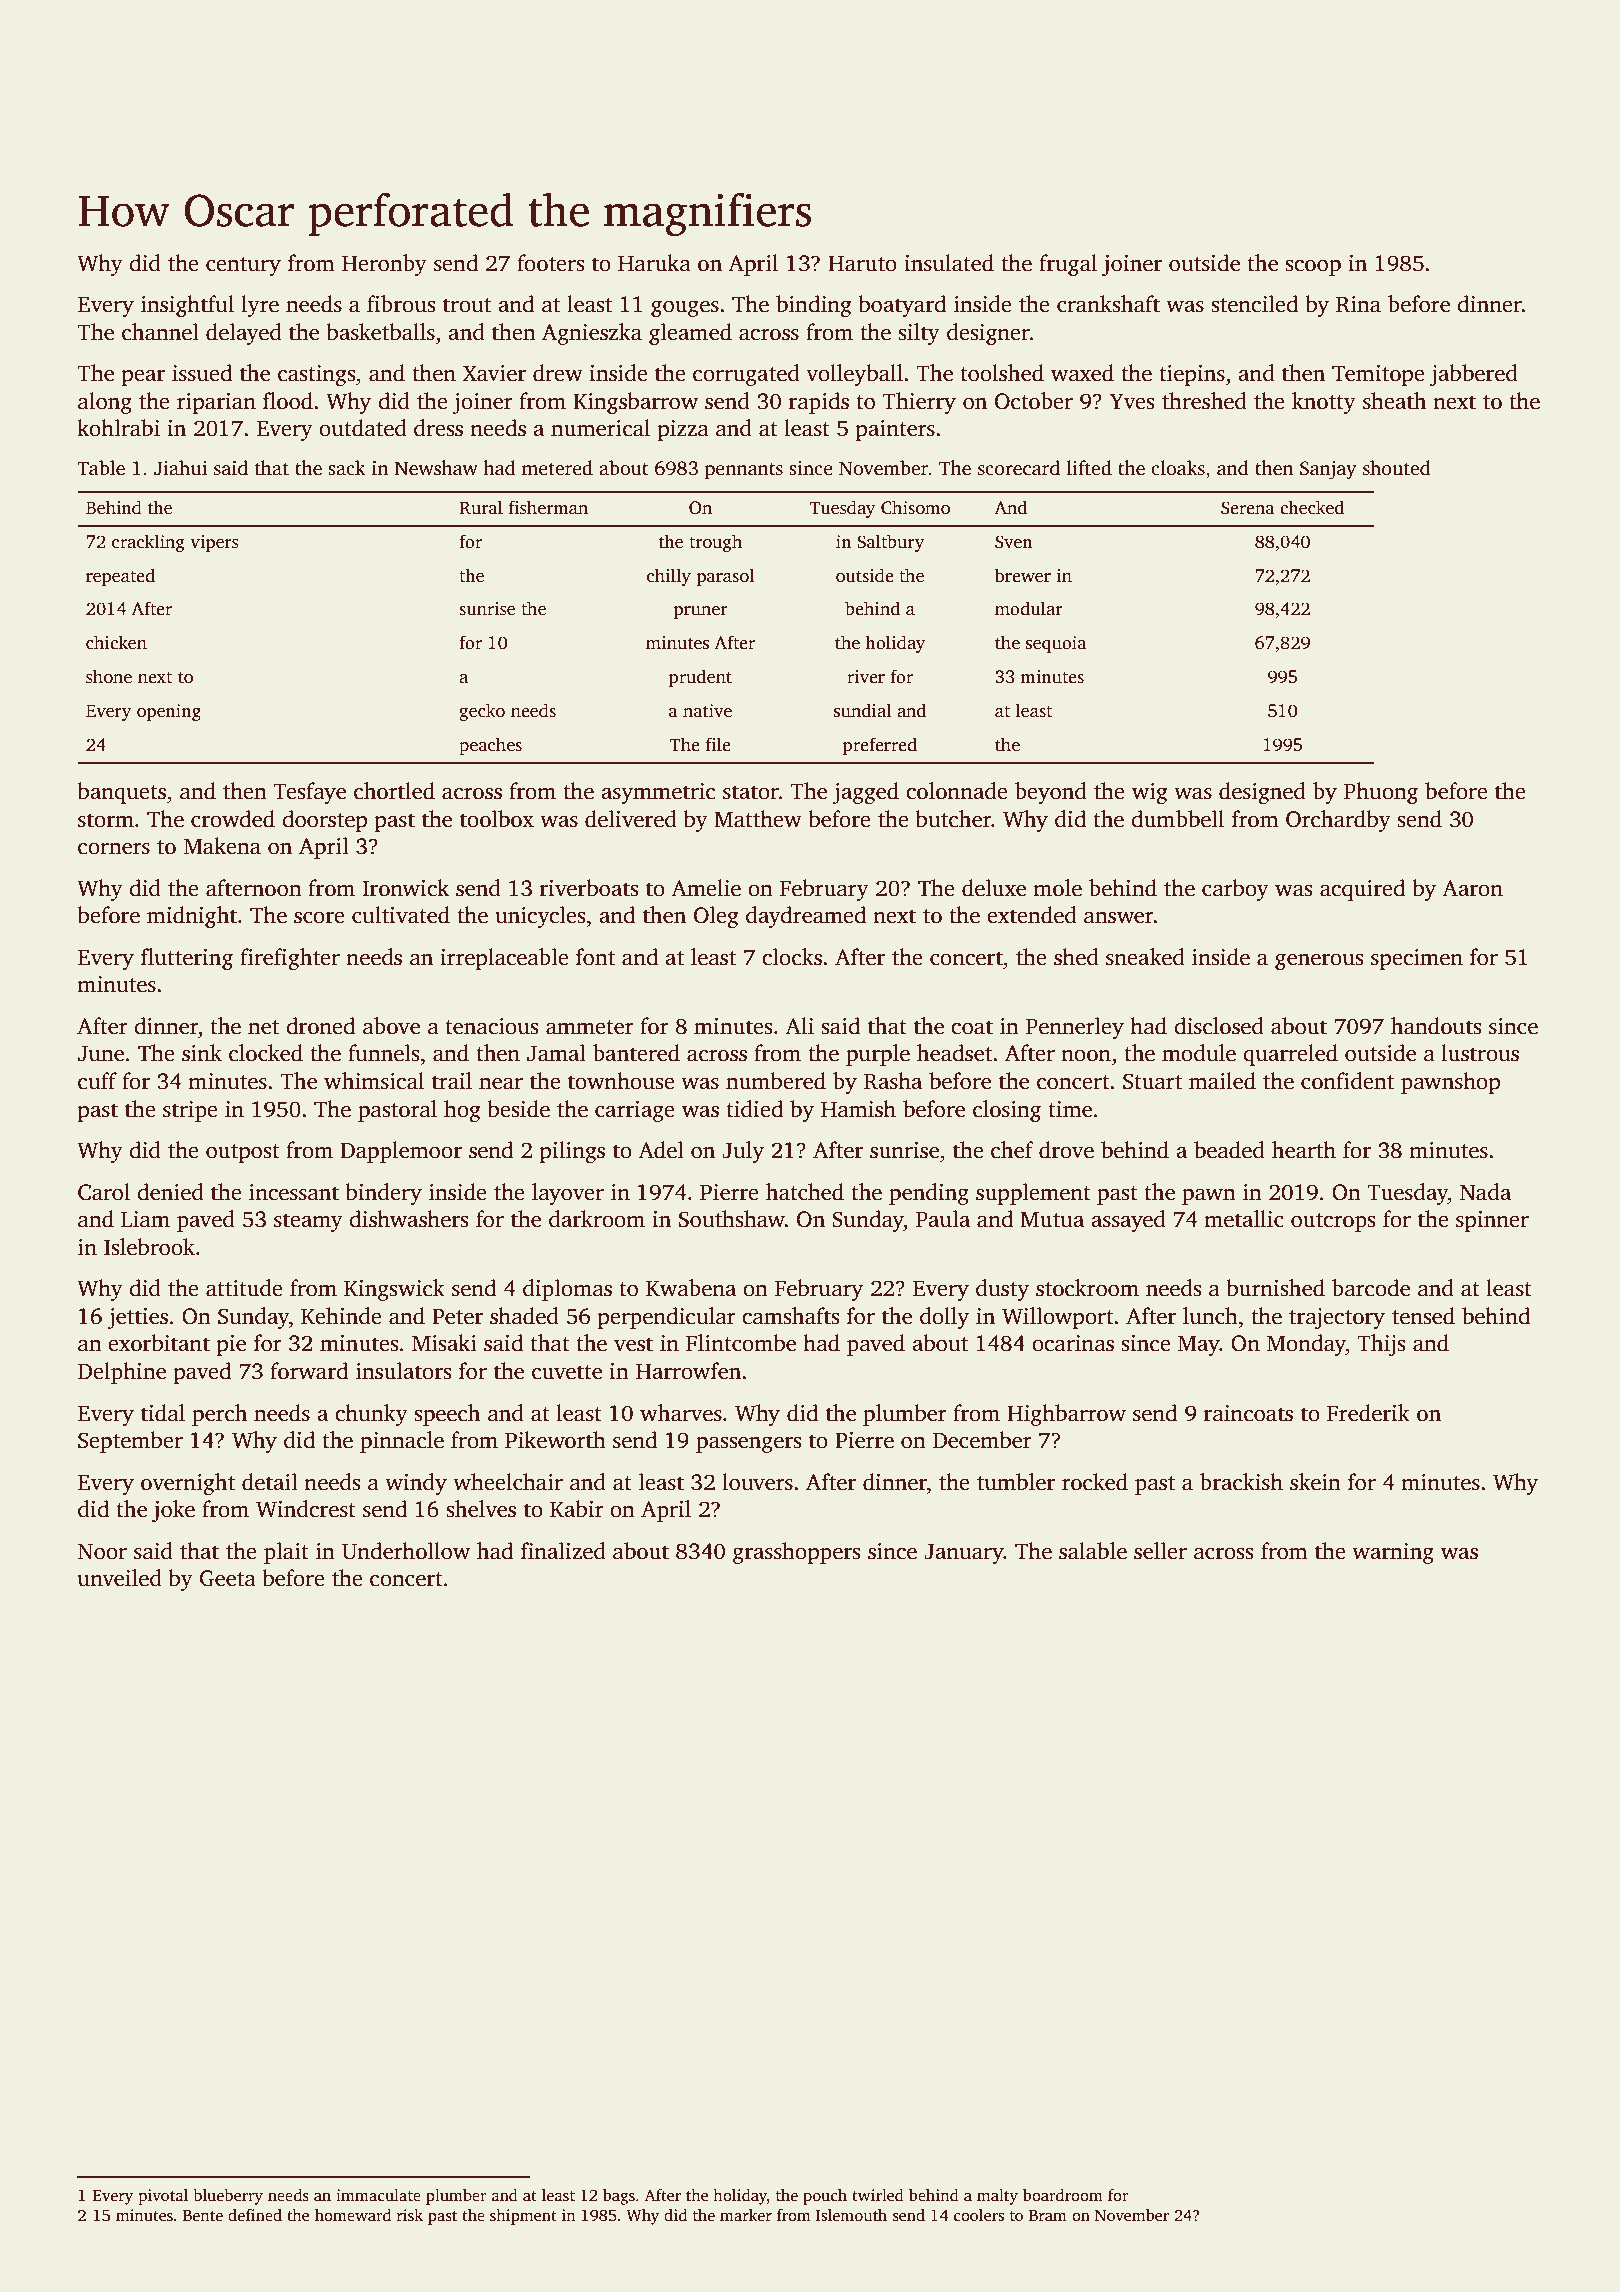 The width and height of the screenshot is (1620, 2292). I want to click on vipers, so click(214, 543).
